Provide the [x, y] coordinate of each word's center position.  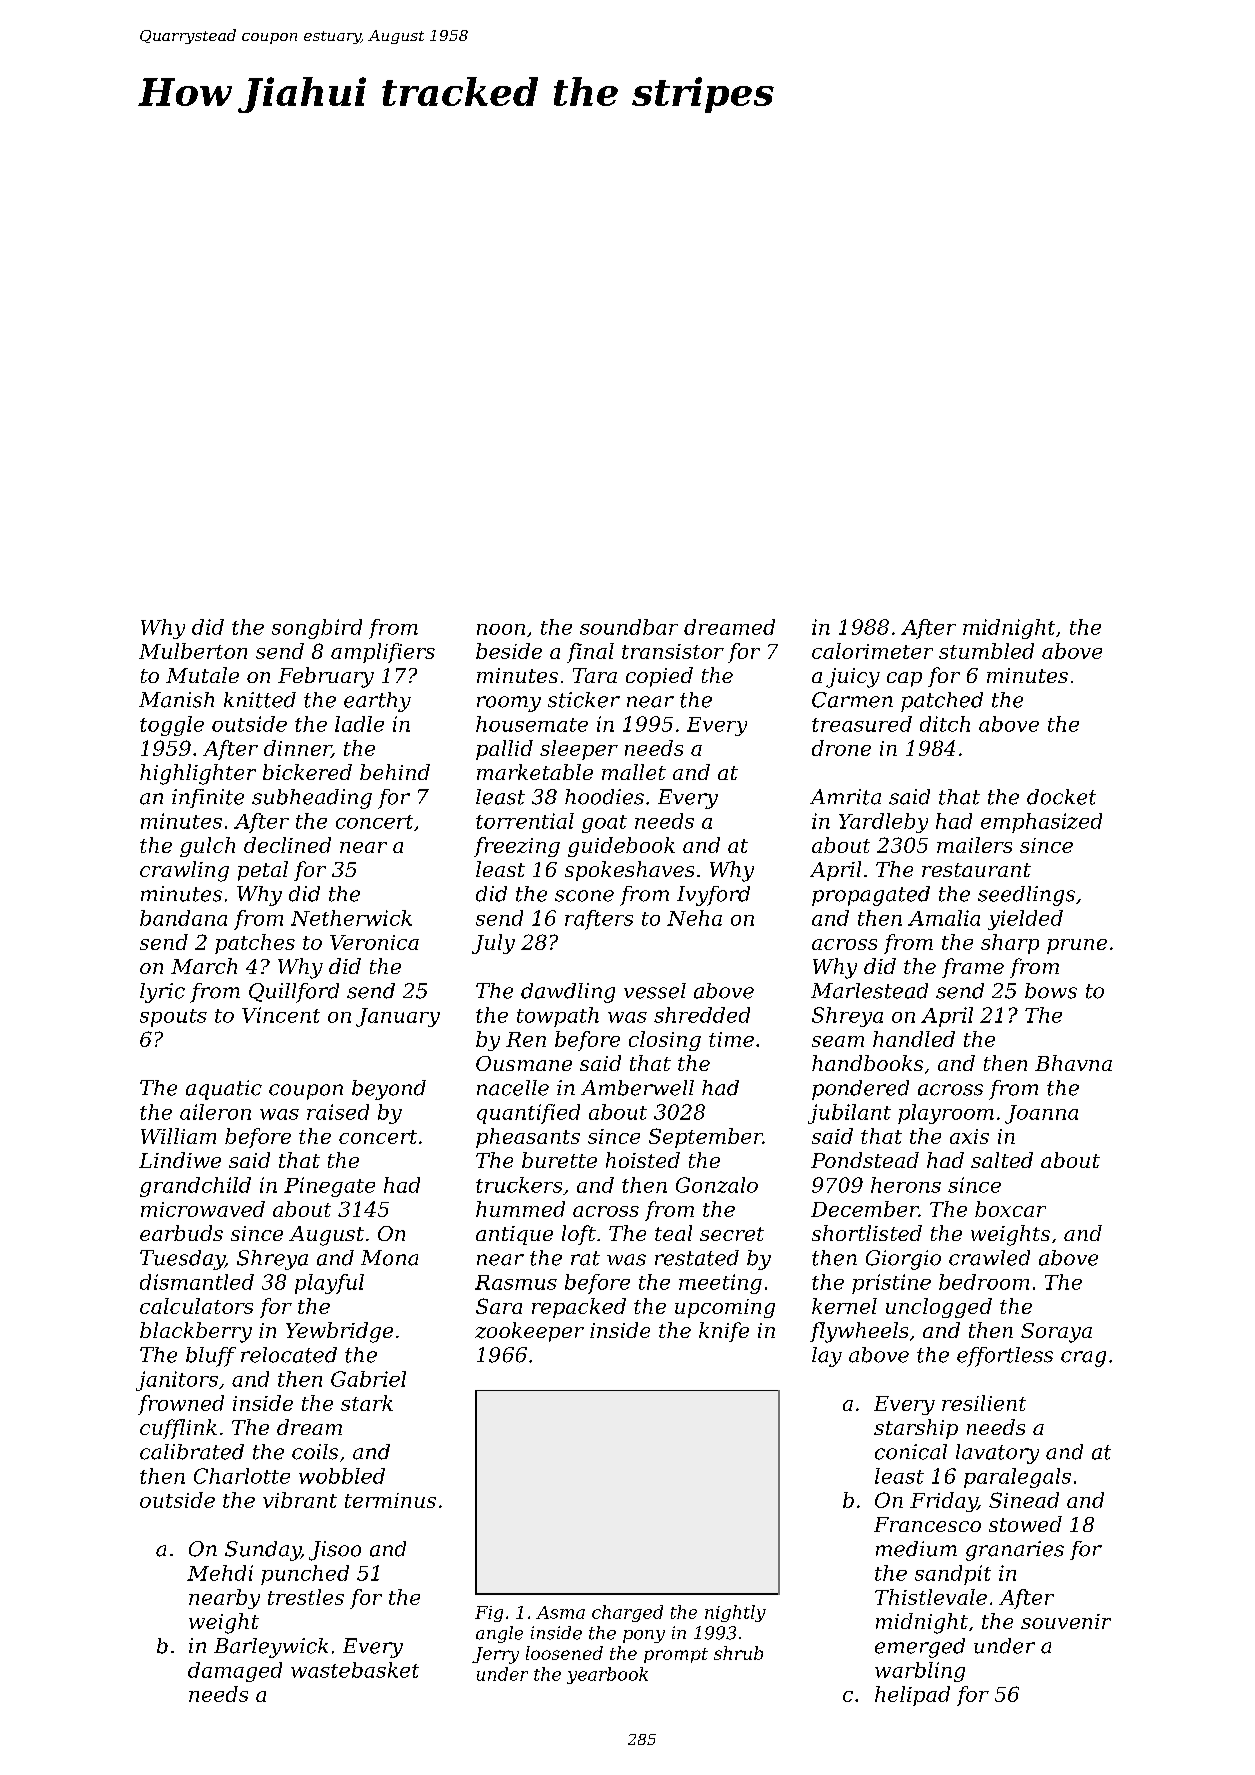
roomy [509, 704]
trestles [306, 1597]
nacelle [513, 1088]
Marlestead [869, 991]
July [493, 944]
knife [724, 1332]
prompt [676, 1655]
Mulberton [193, 651]
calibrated [192, 1452]
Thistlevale [931, 1597]
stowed [1025, 1524]
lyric [162, 993]
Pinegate [329, 1187]
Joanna [1041, 1114]
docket [1061, 797]
